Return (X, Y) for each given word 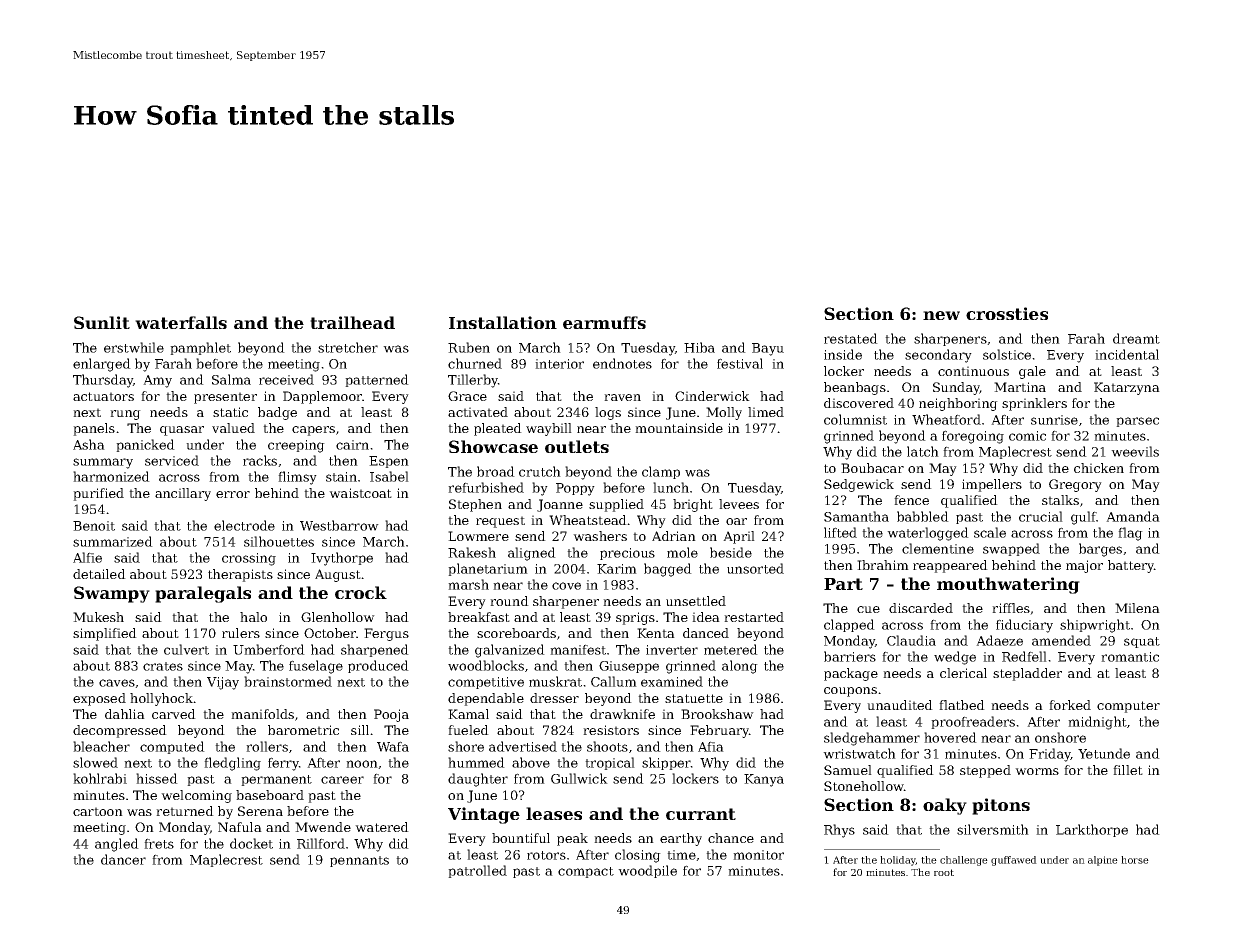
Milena (1137, 608)
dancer (123, 859)
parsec (1137, 422)
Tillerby (473, 381)
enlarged (102, 365)
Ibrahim (883, 565)
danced (706, 633)
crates (163, 666)
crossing (249, 559)
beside (731, 552)
